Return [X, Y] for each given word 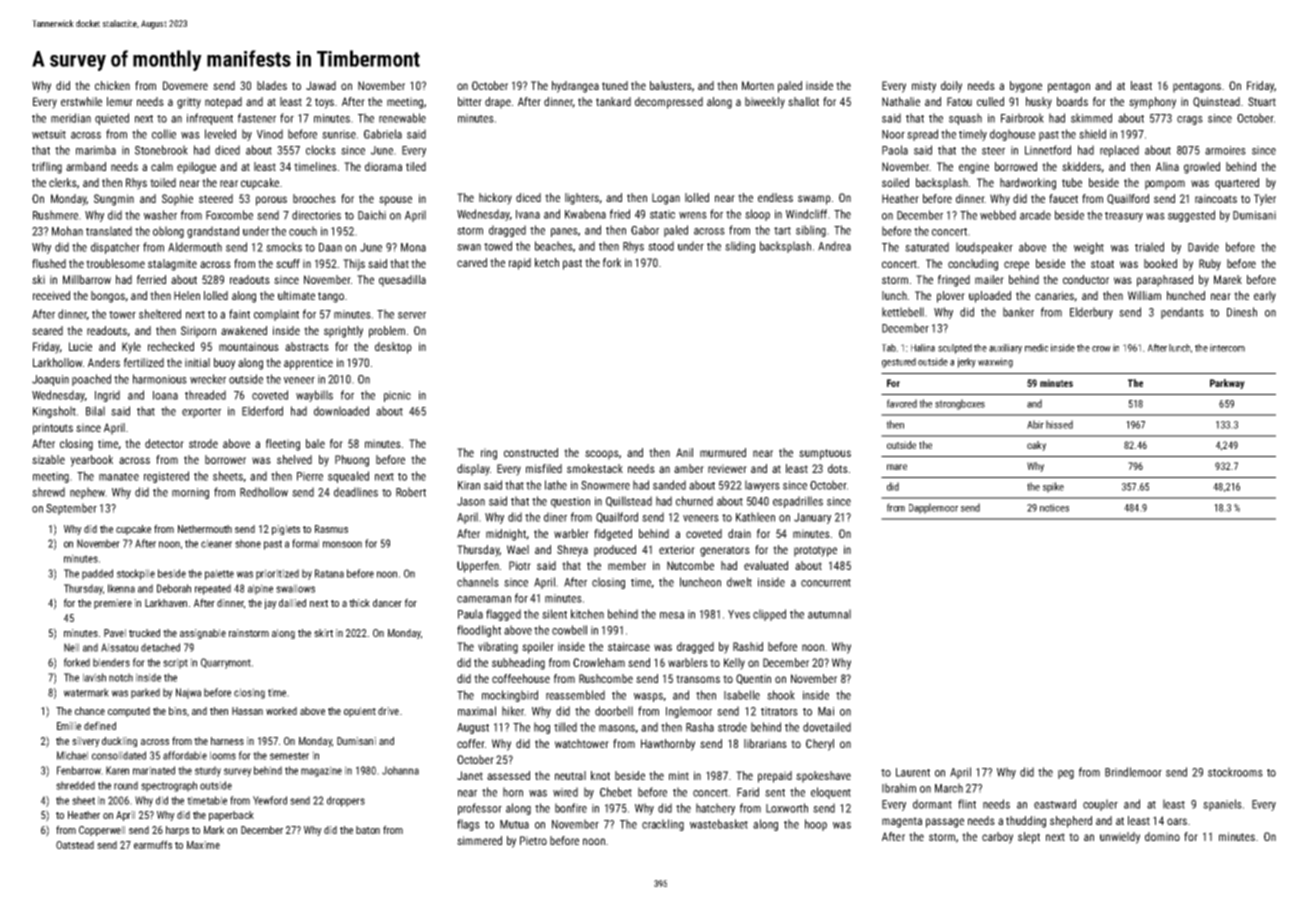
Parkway [1227, 384]
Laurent [913, 772]
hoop [816, 825]
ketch [547, 262]
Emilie [69, 726]
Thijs [354, 265]
